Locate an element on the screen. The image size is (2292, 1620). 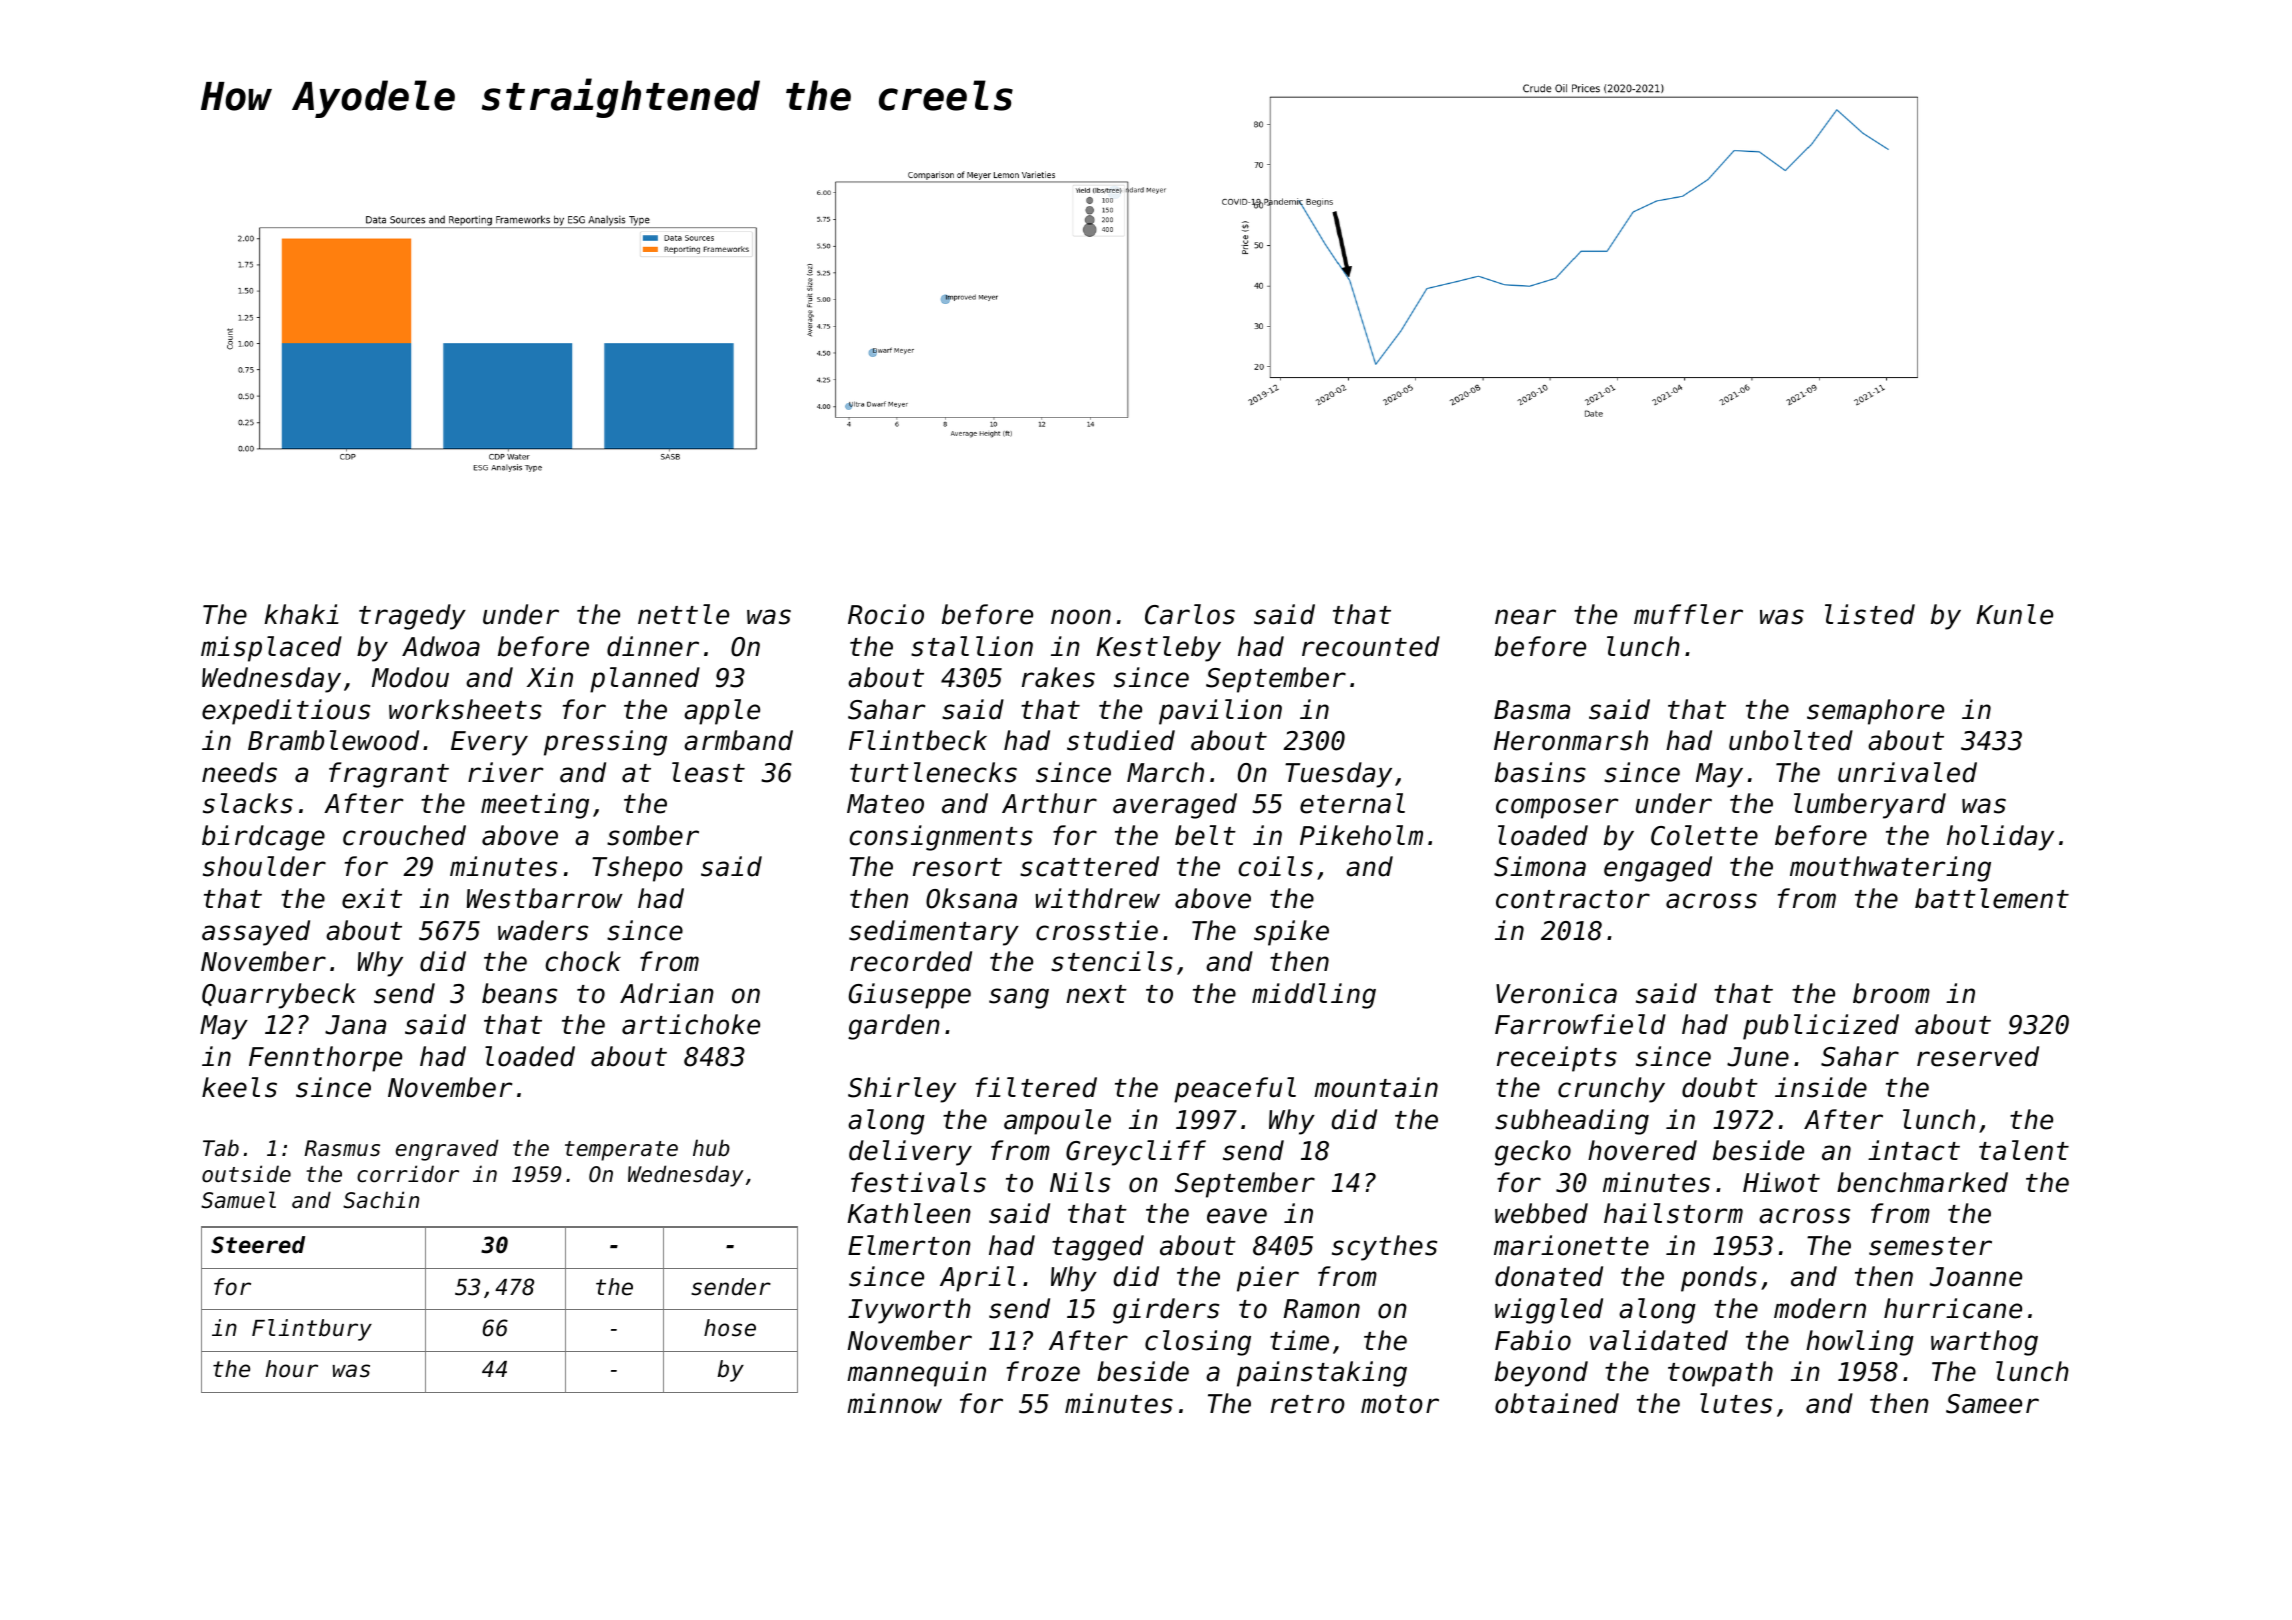
Rocio is located at coordinates (886, 614).
